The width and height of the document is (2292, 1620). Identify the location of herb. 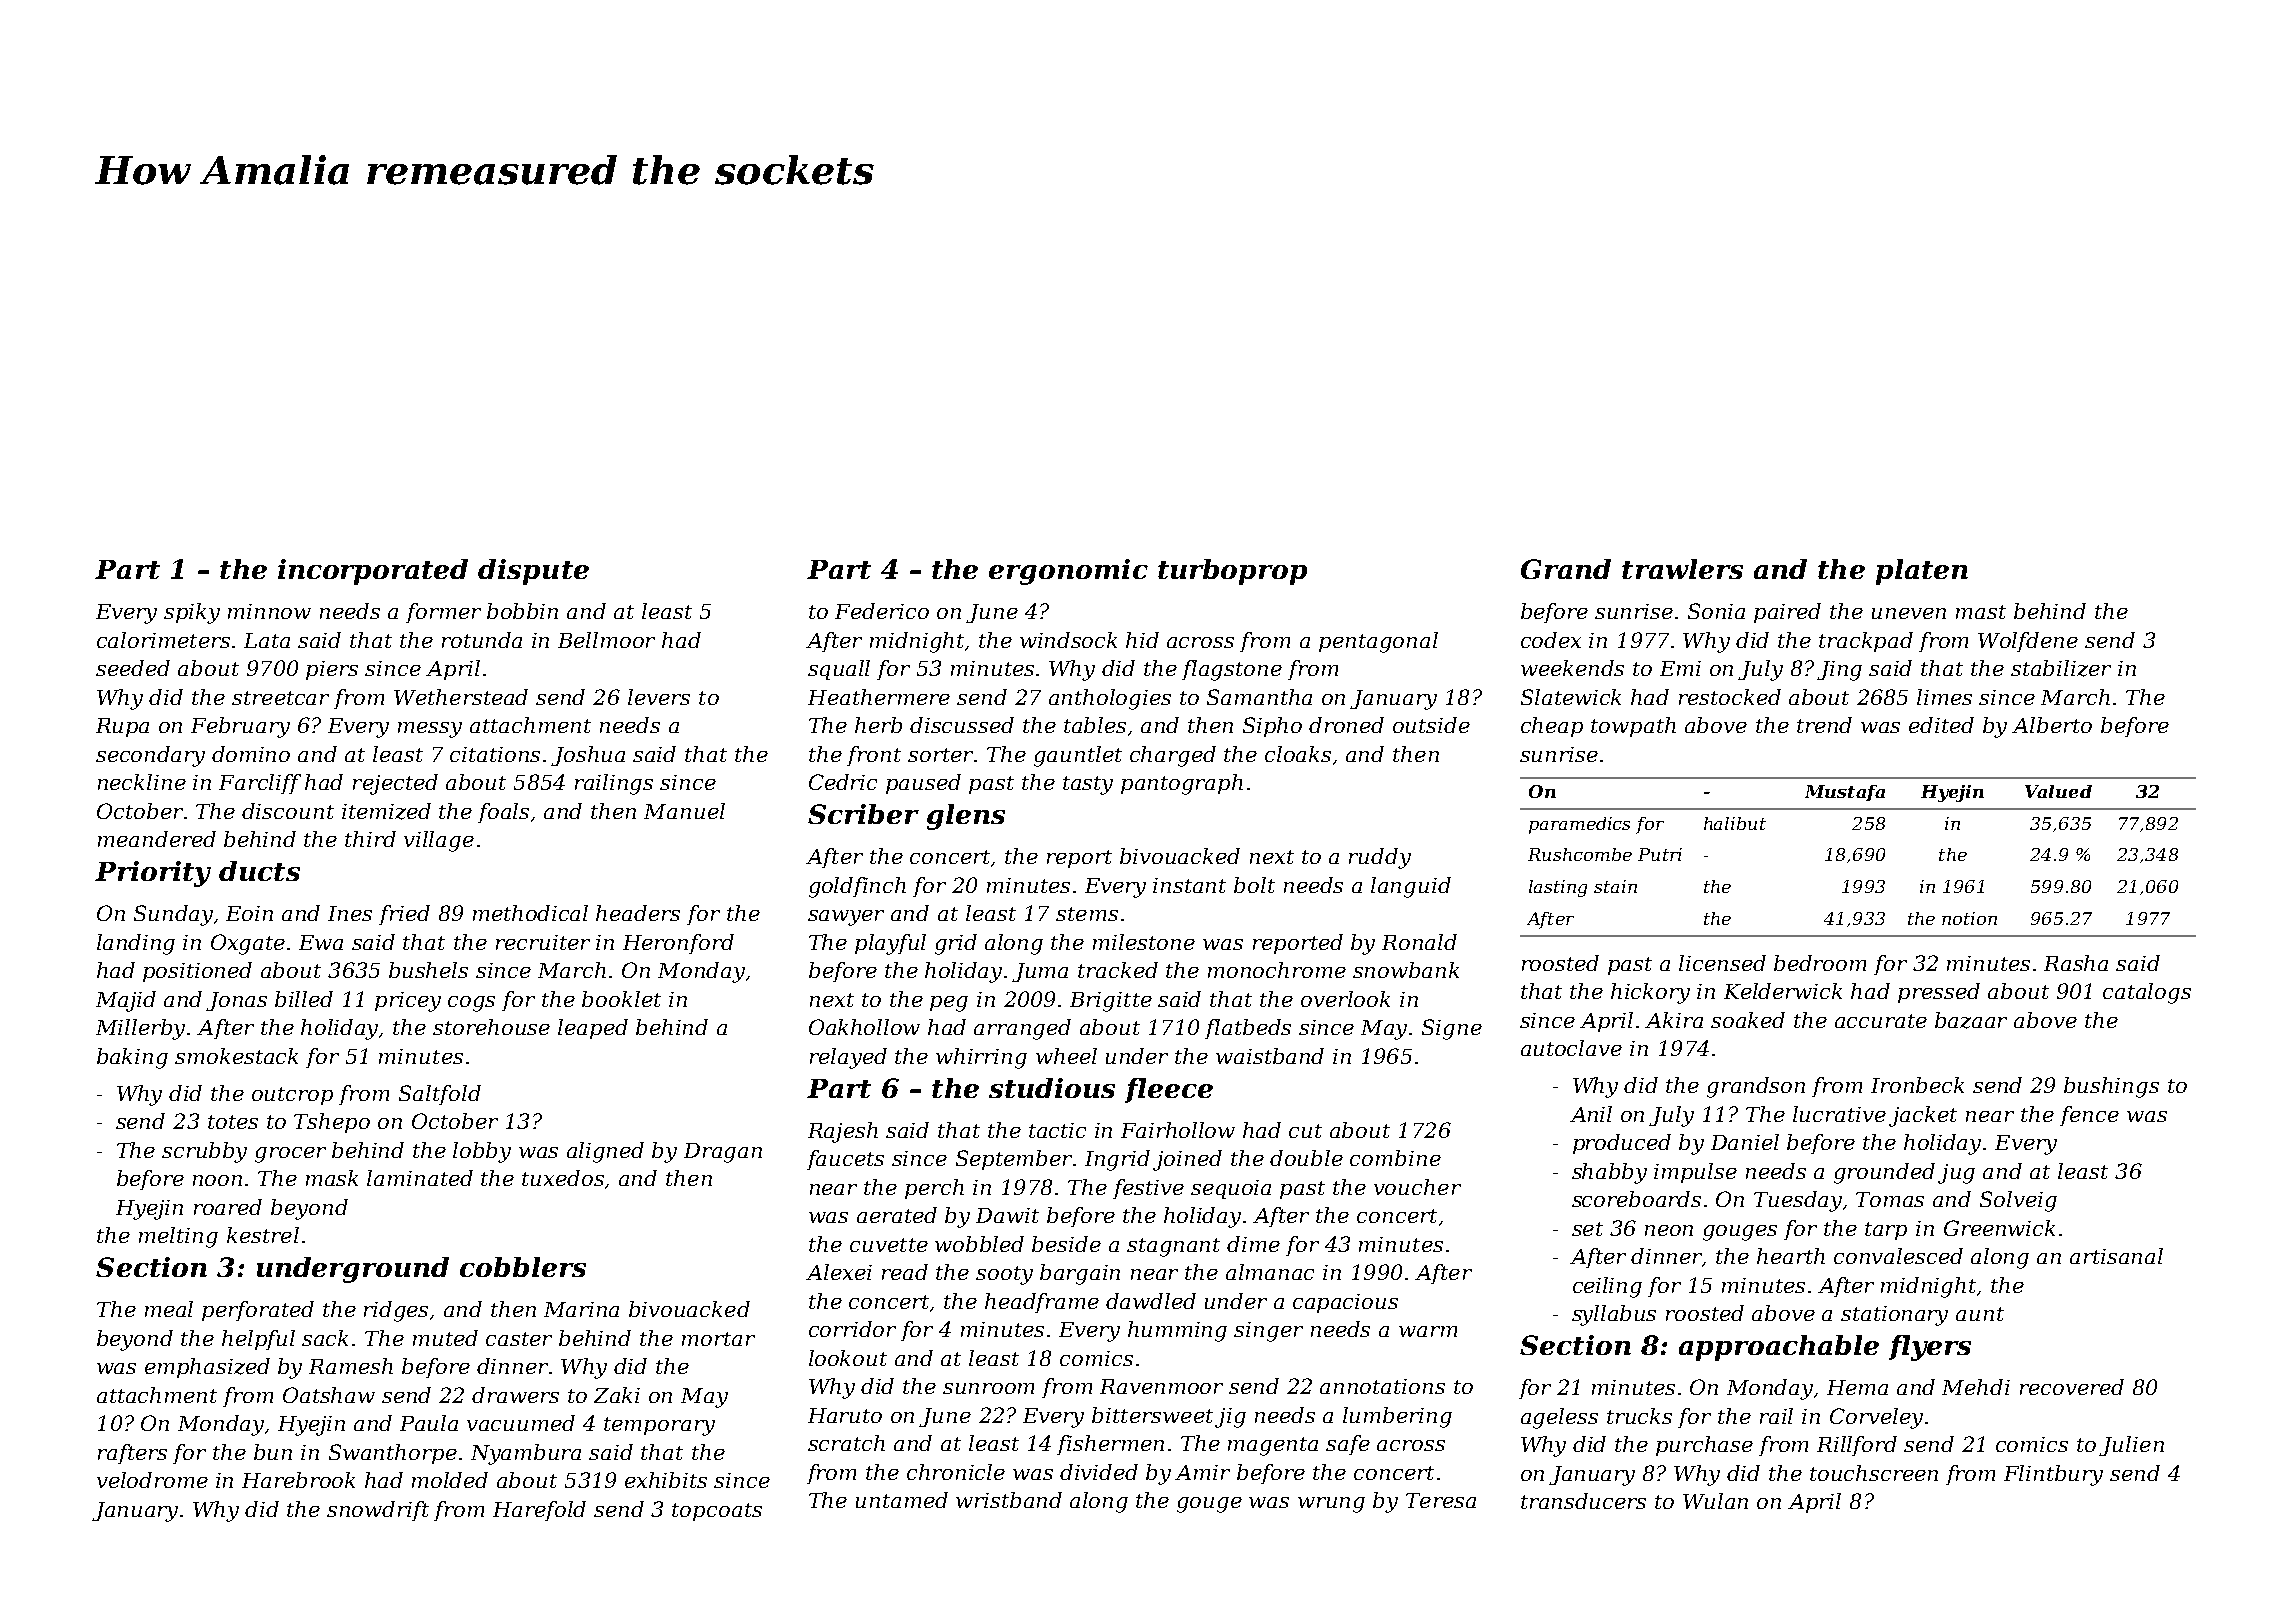
(878, 725).
